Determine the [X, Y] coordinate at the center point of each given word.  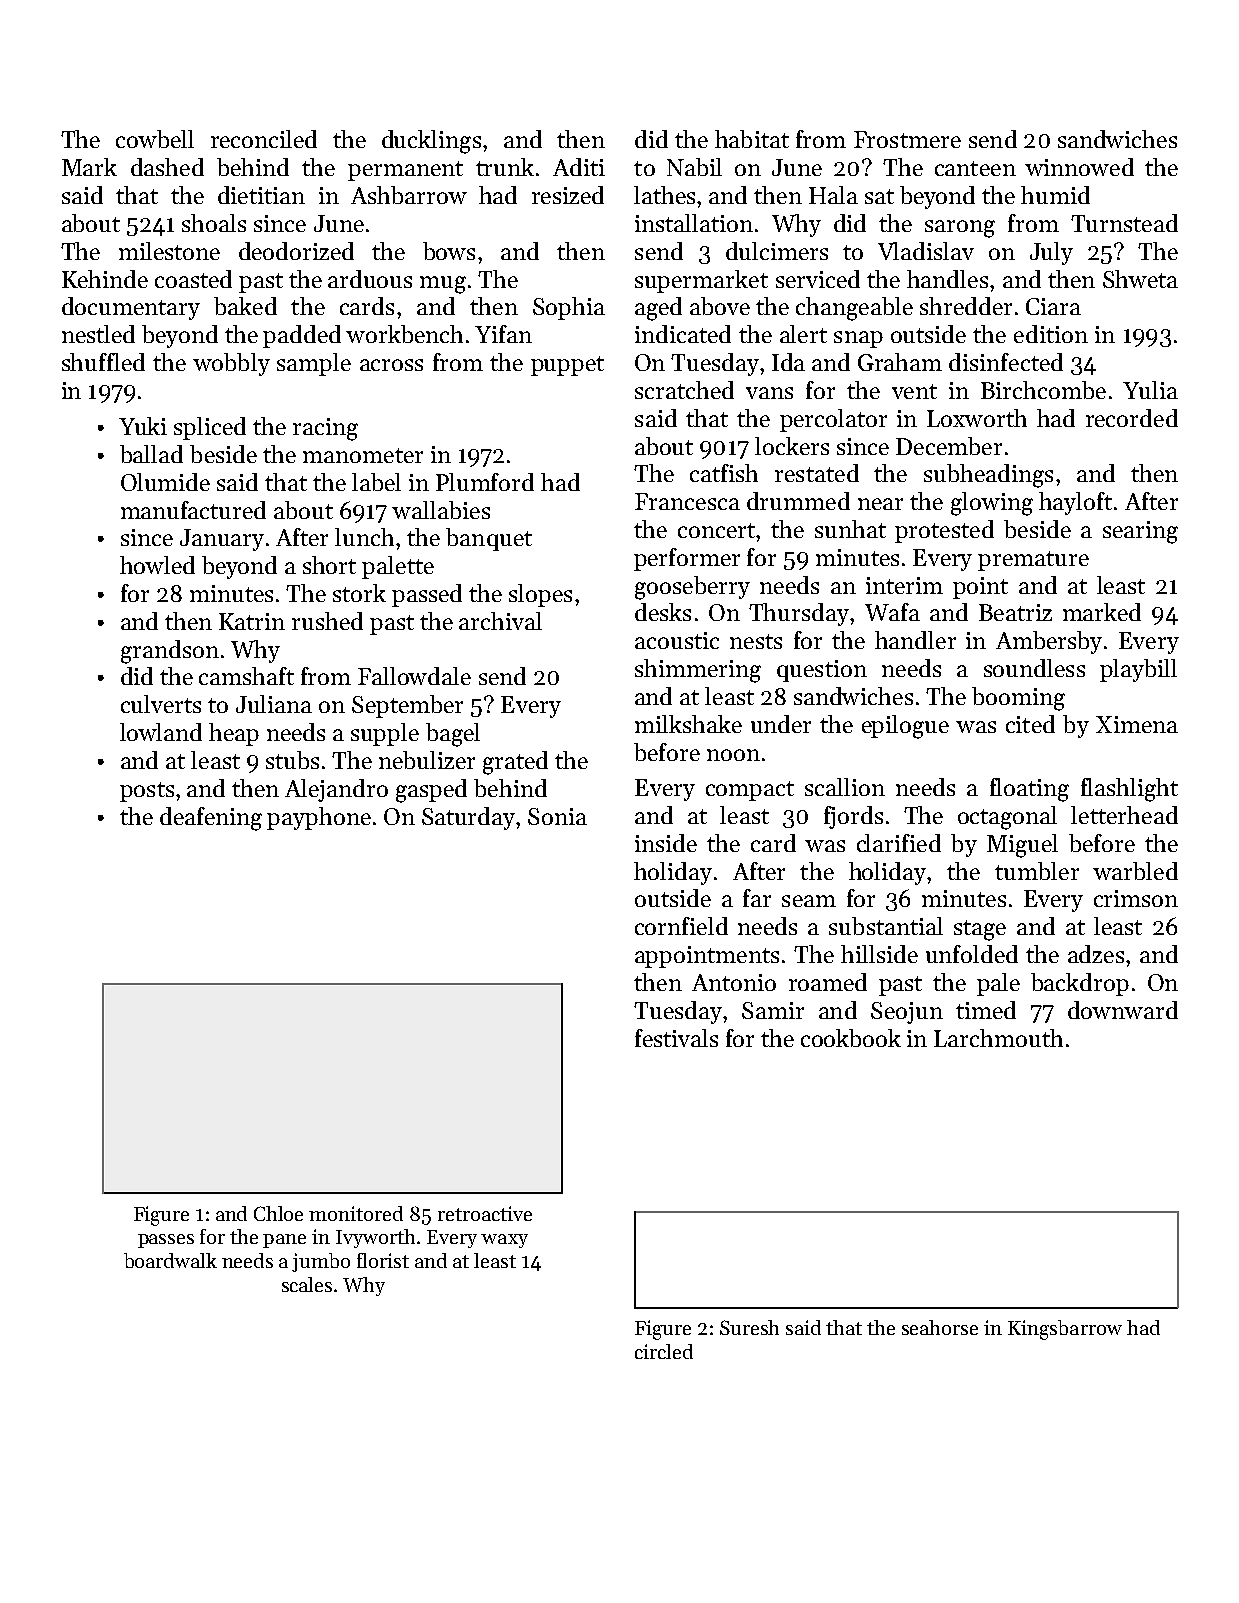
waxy [504, 1241]
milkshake [688, 724]
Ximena [1137, 724]
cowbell [155, 139]
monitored [356, 1213]
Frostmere [907, 139]
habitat [752, 139]
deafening [211, 819]
